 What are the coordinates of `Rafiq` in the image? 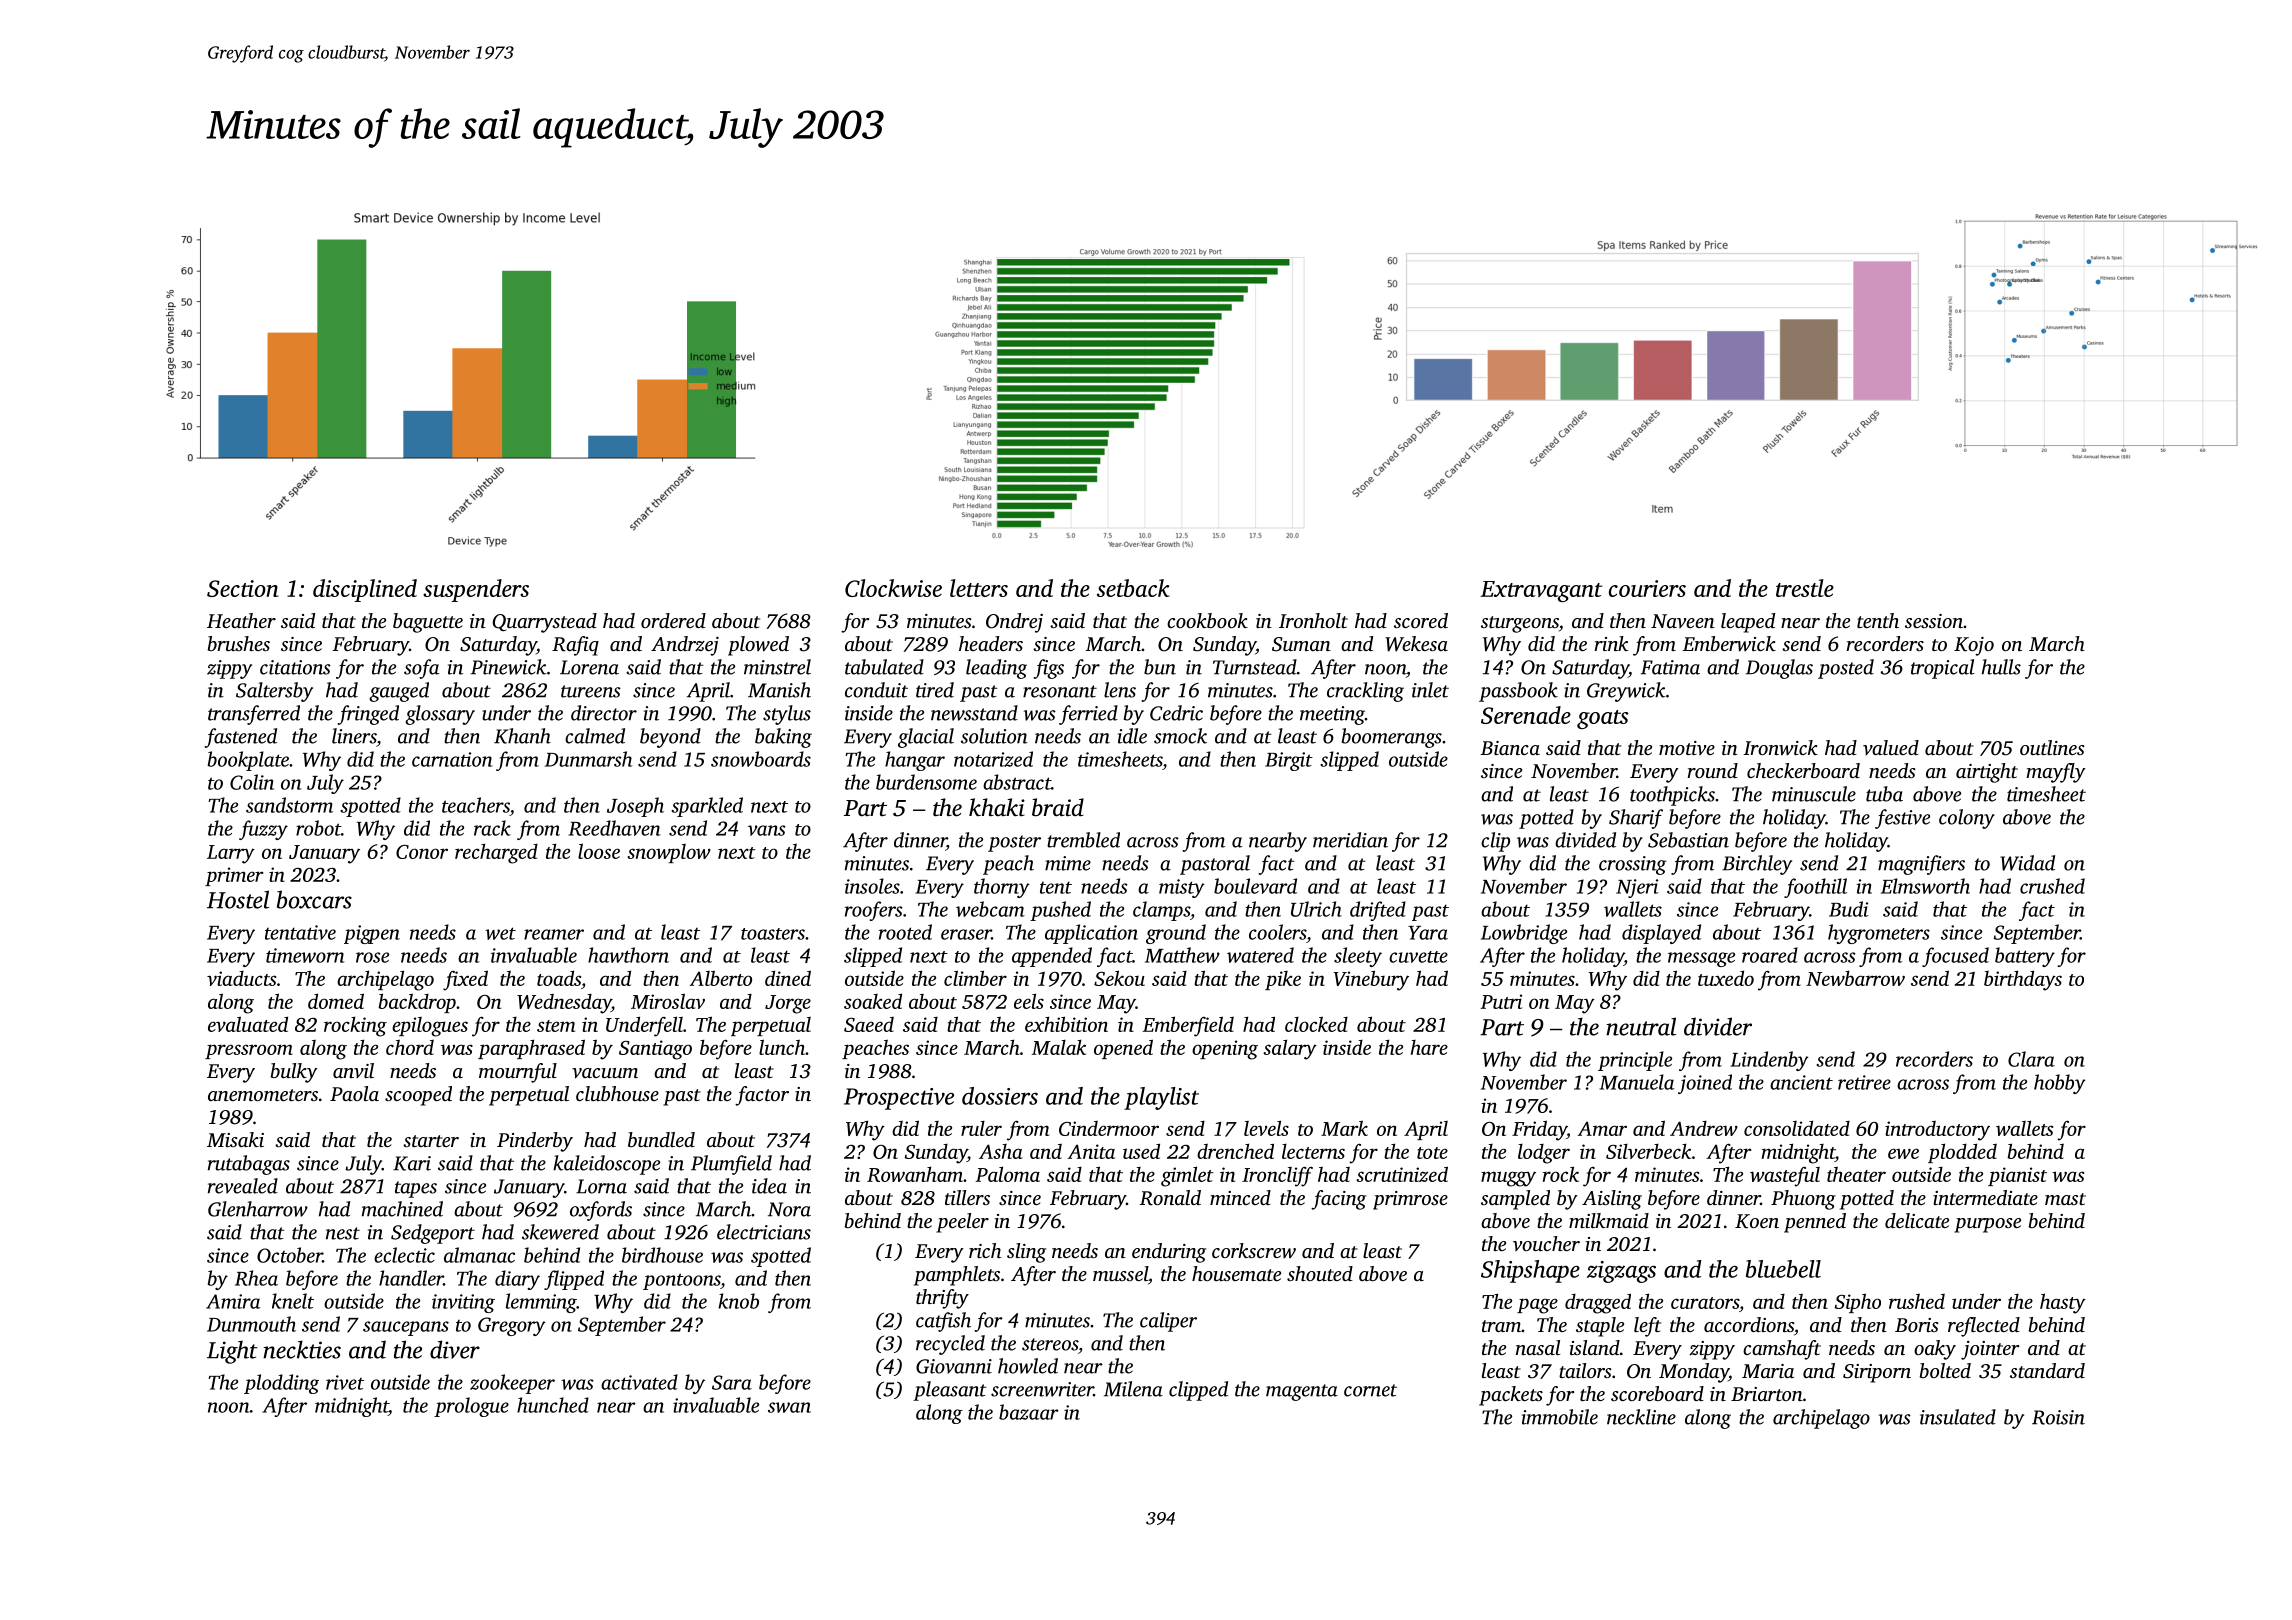 It's located at (575, 646).
